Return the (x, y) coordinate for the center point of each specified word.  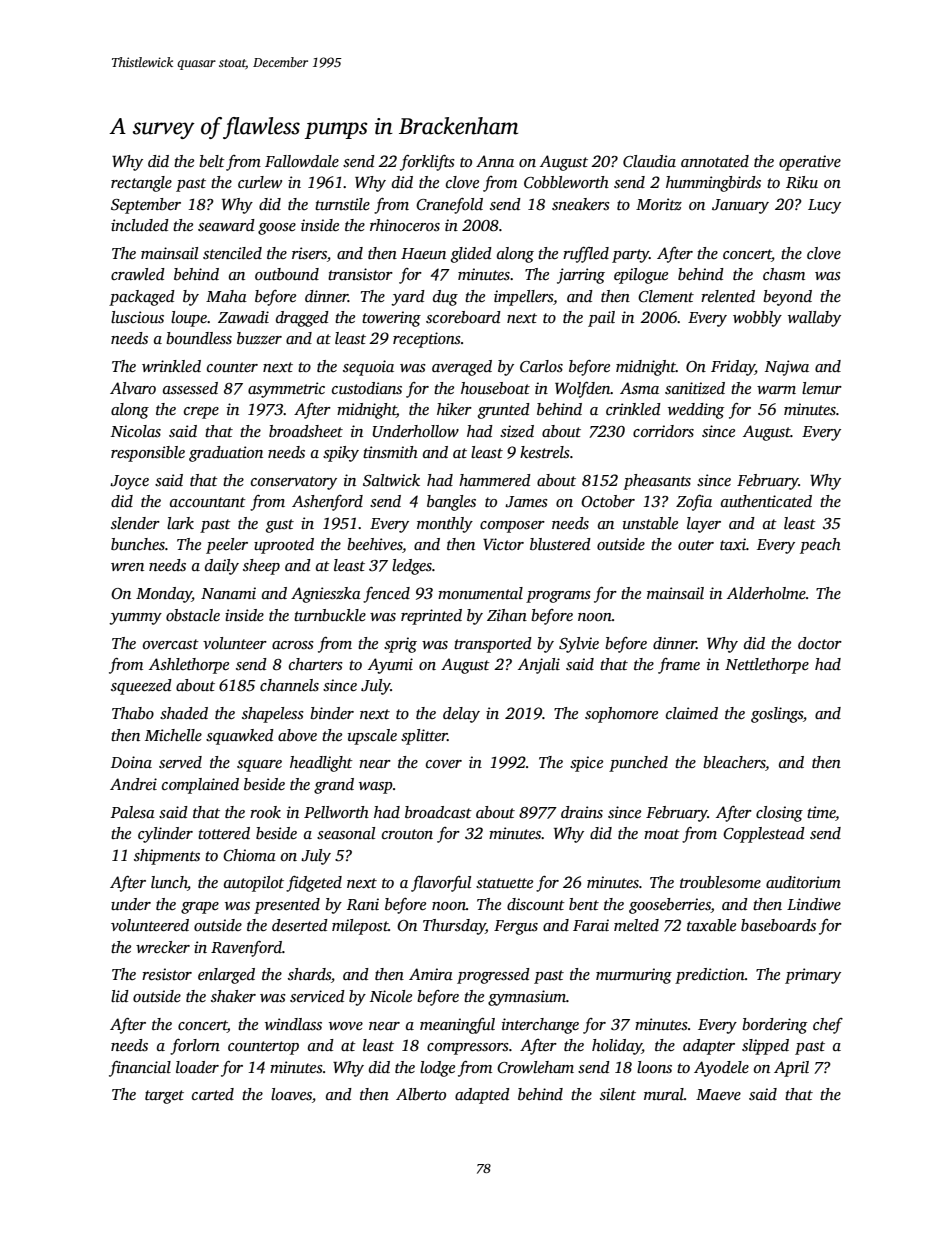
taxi (733, 544)
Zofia (694, 503)
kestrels (545, 452)
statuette (504, 883)
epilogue (641, 276)
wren (127, 567)
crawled (138, 274)
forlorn (195, 1047)
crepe (201, 413)
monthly (445, 525)
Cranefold (449, 206)
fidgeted (314, 884)
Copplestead (764, 835)
